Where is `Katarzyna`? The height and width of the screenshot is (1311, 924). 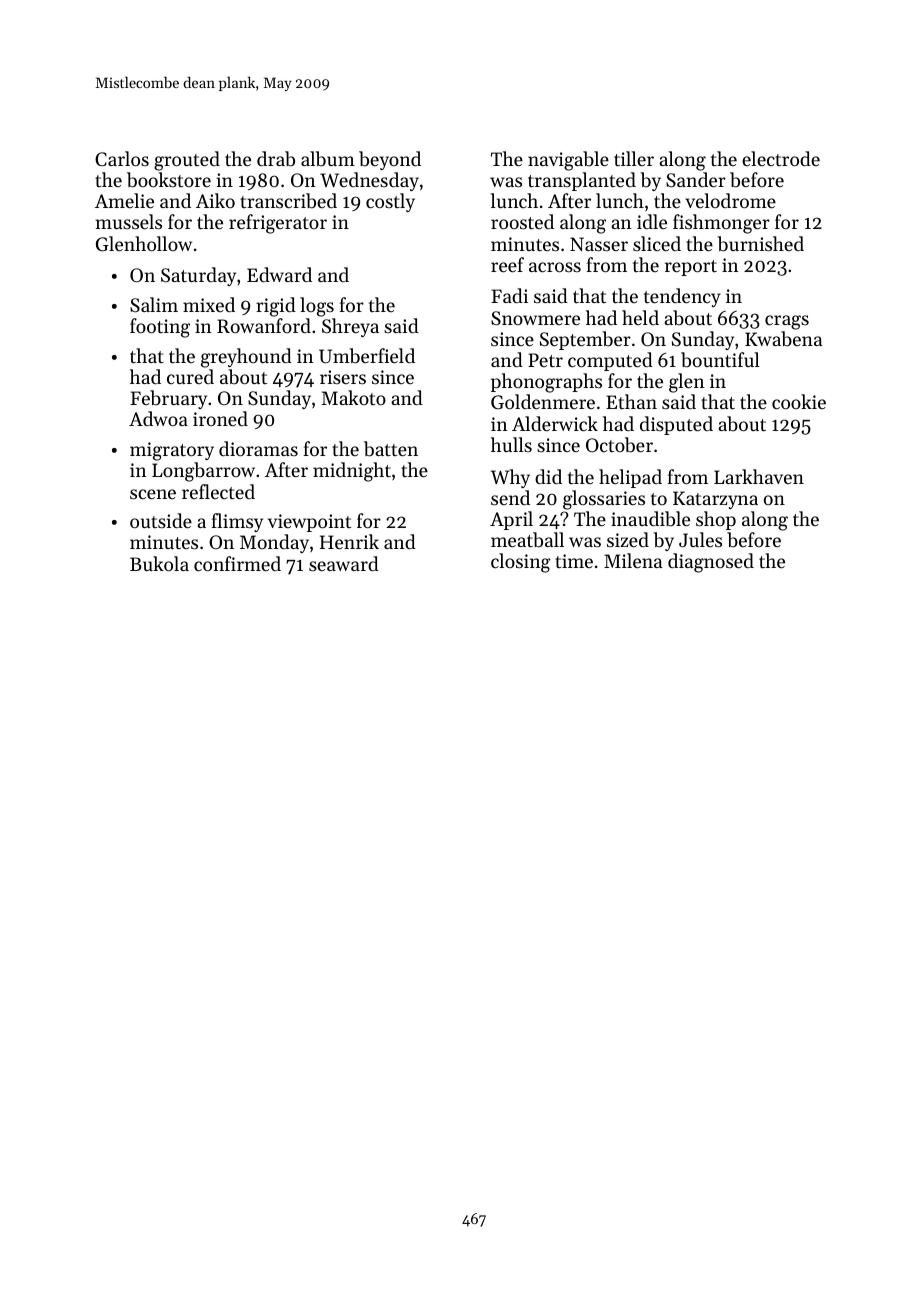
Katarzyna is located at coordinates (715, 500).
